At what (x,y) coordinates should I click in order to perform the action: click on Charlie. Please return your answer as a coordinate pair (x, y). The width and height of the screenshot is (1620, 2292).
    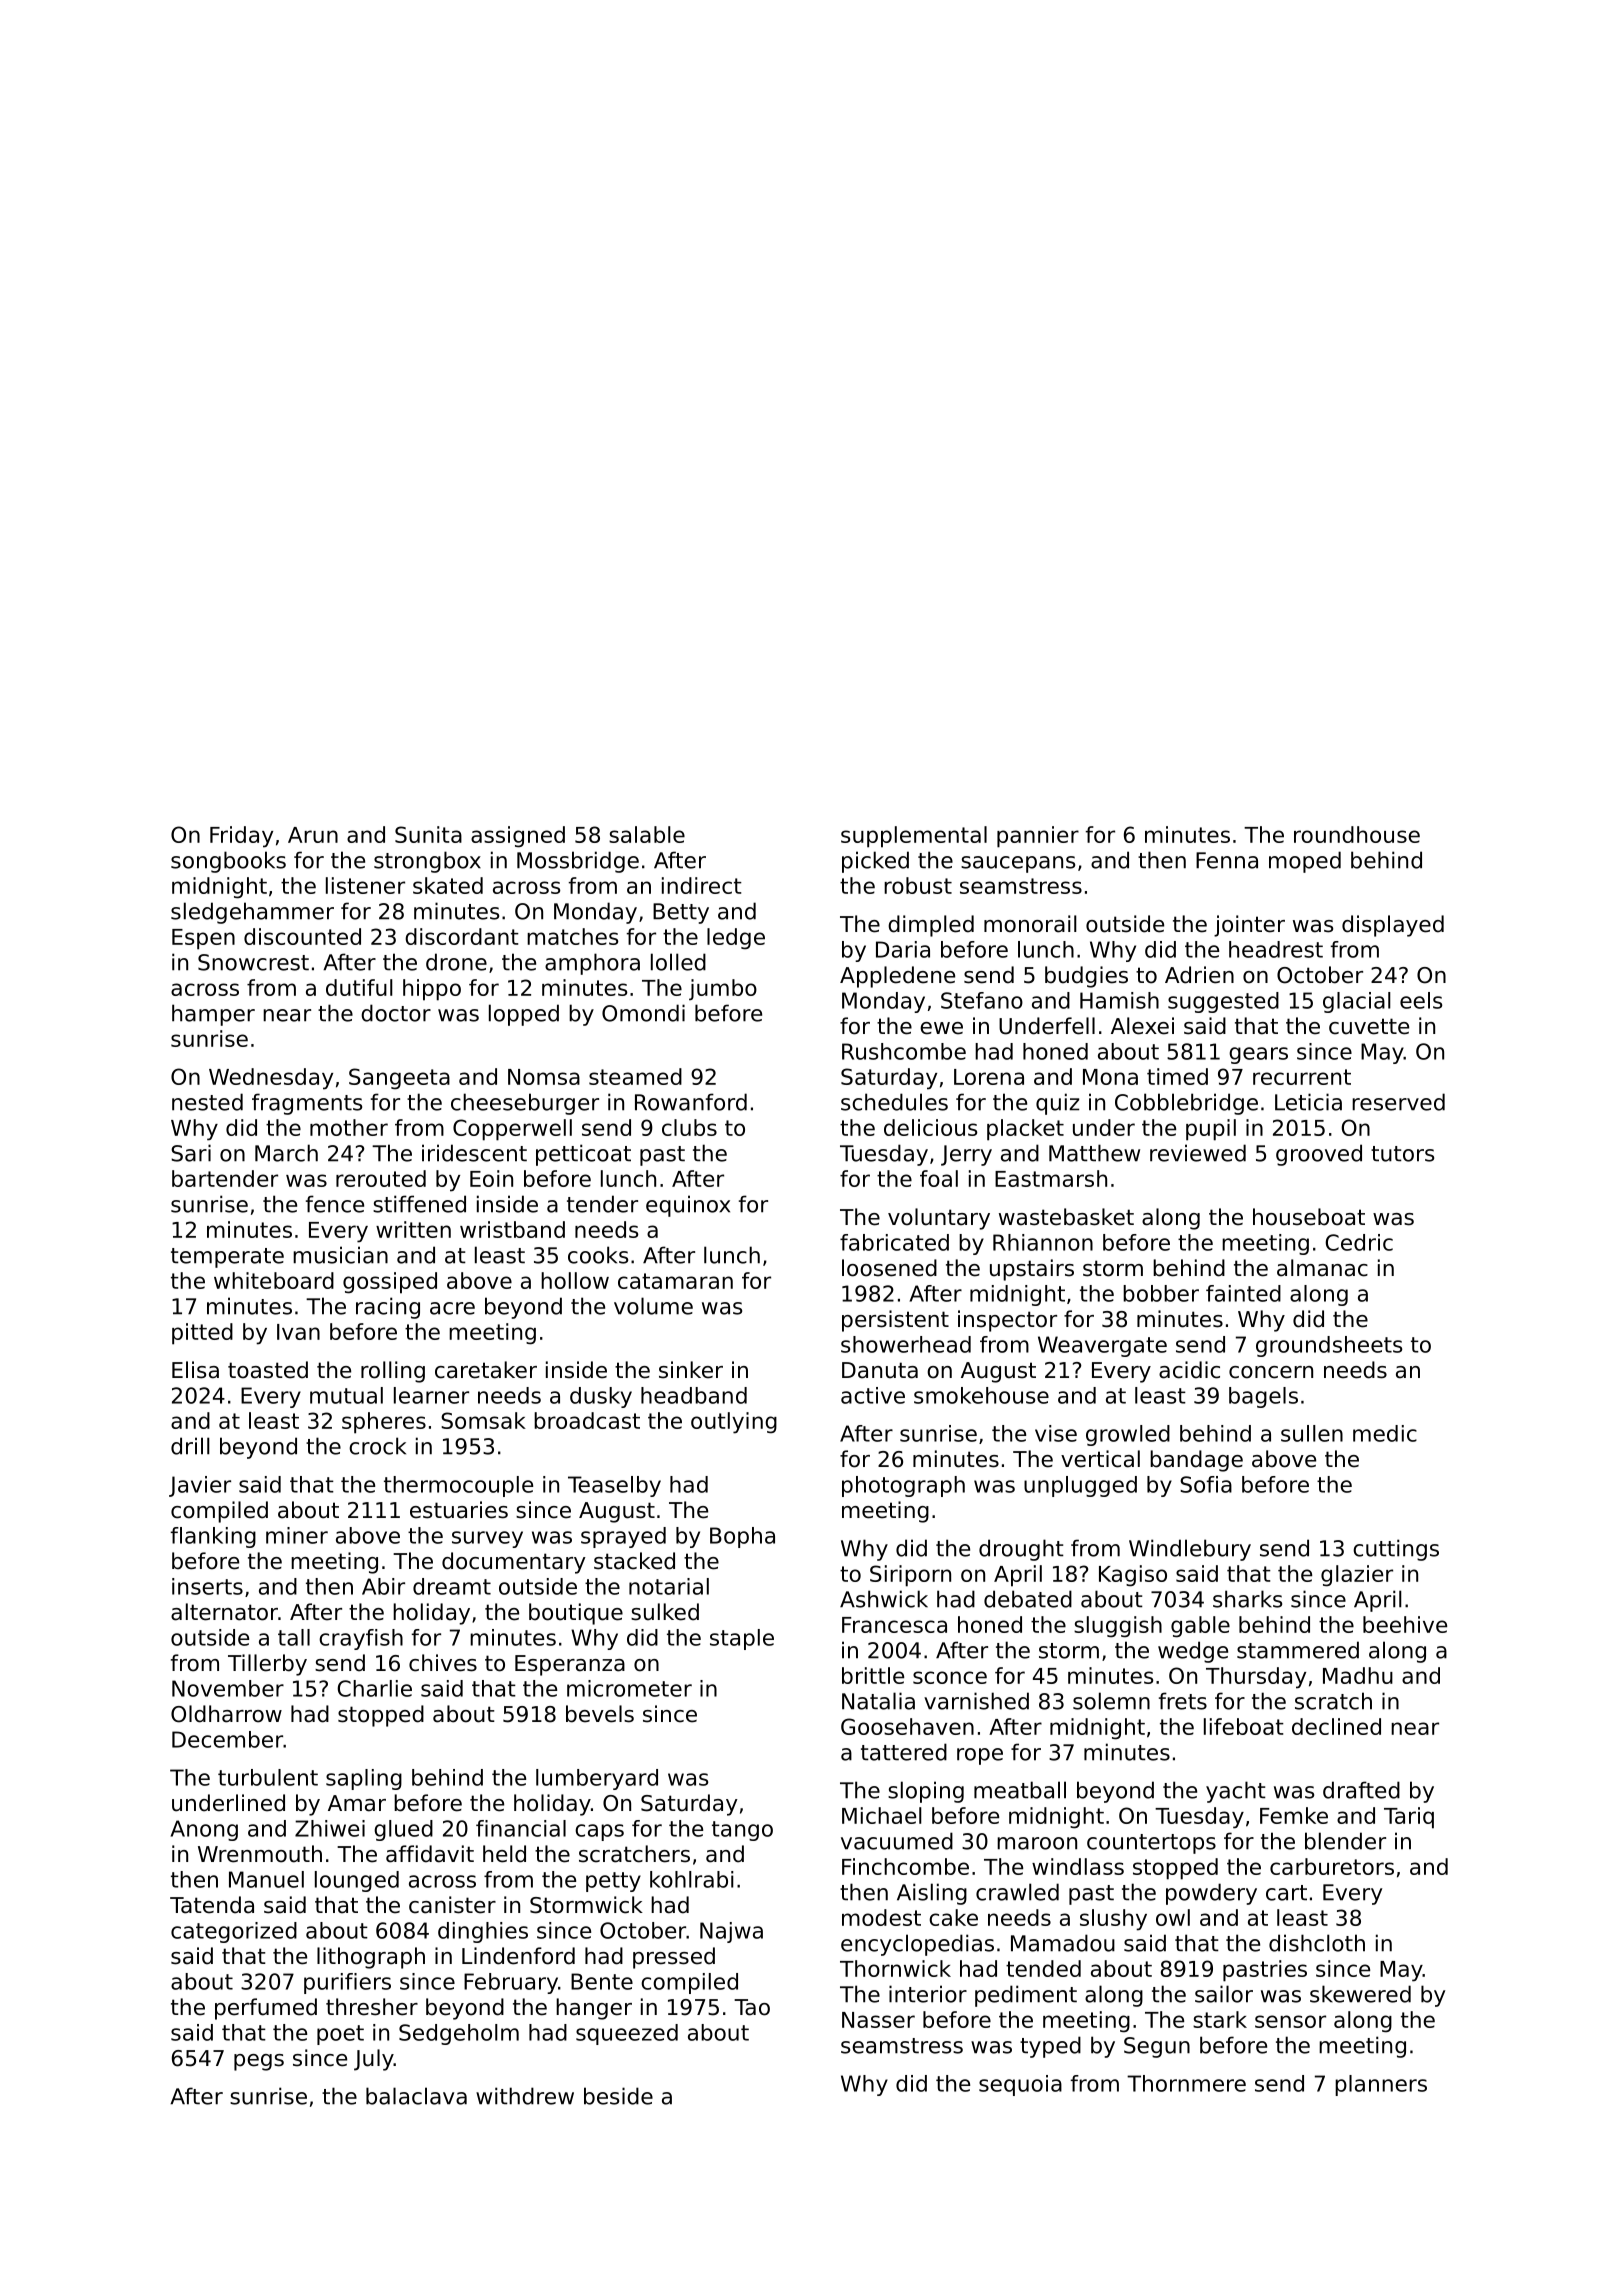
    Looking at the image, I should click on (374, 1688).
